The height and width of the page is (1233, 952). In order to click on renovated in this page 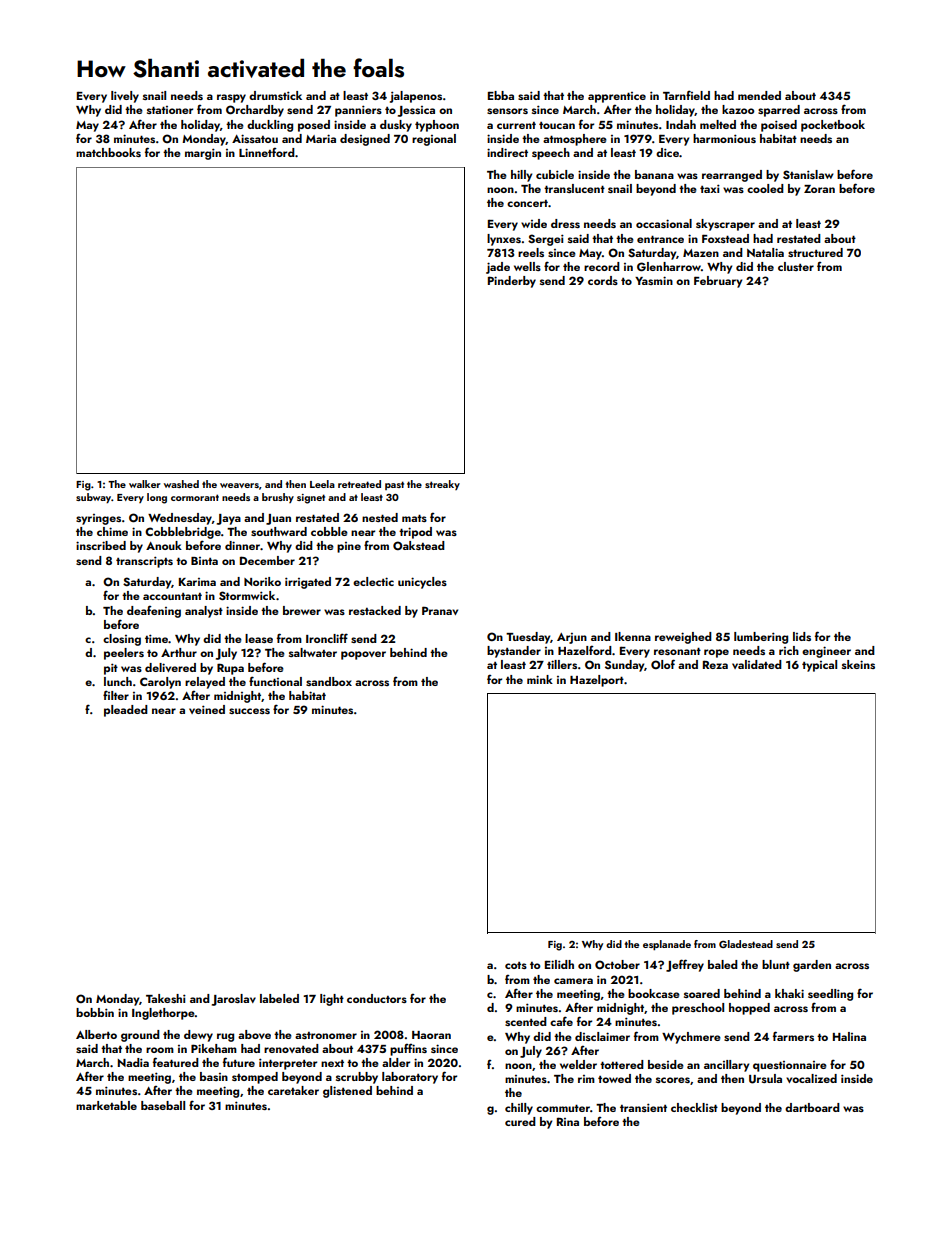, I will do `click(291, 1048)`.
